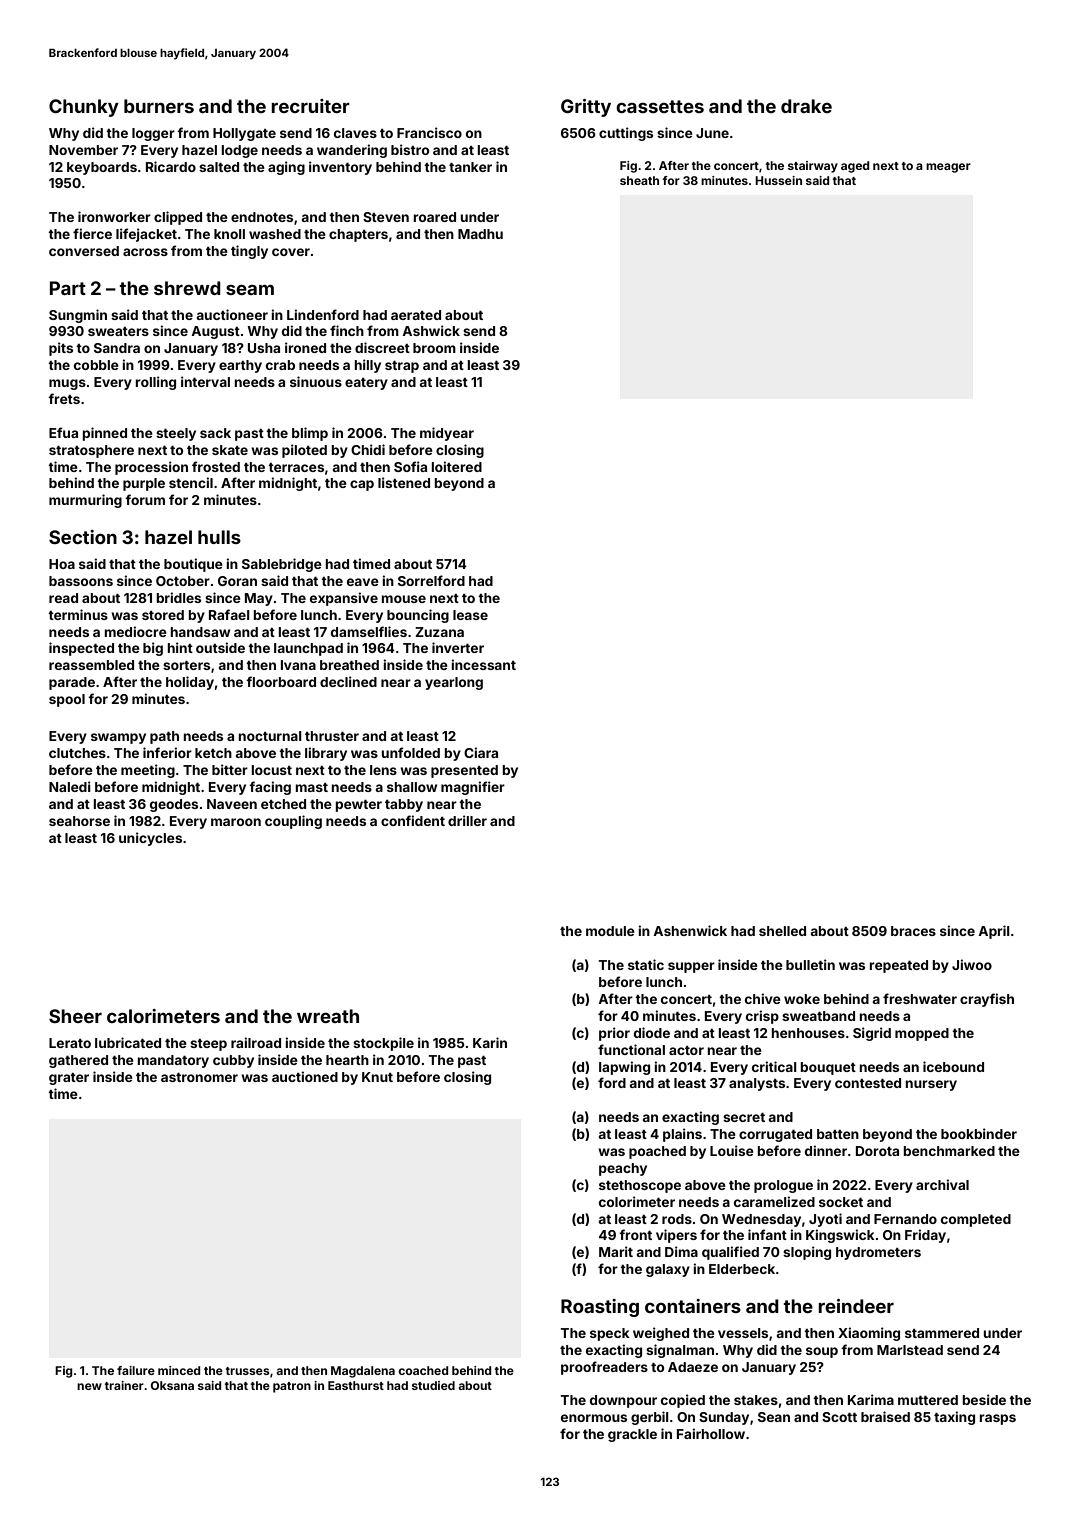 The image size is (1081, 1529). Describe the element at coordinates (316, 381) in the screenshot. I see `sinuous` at that location.
